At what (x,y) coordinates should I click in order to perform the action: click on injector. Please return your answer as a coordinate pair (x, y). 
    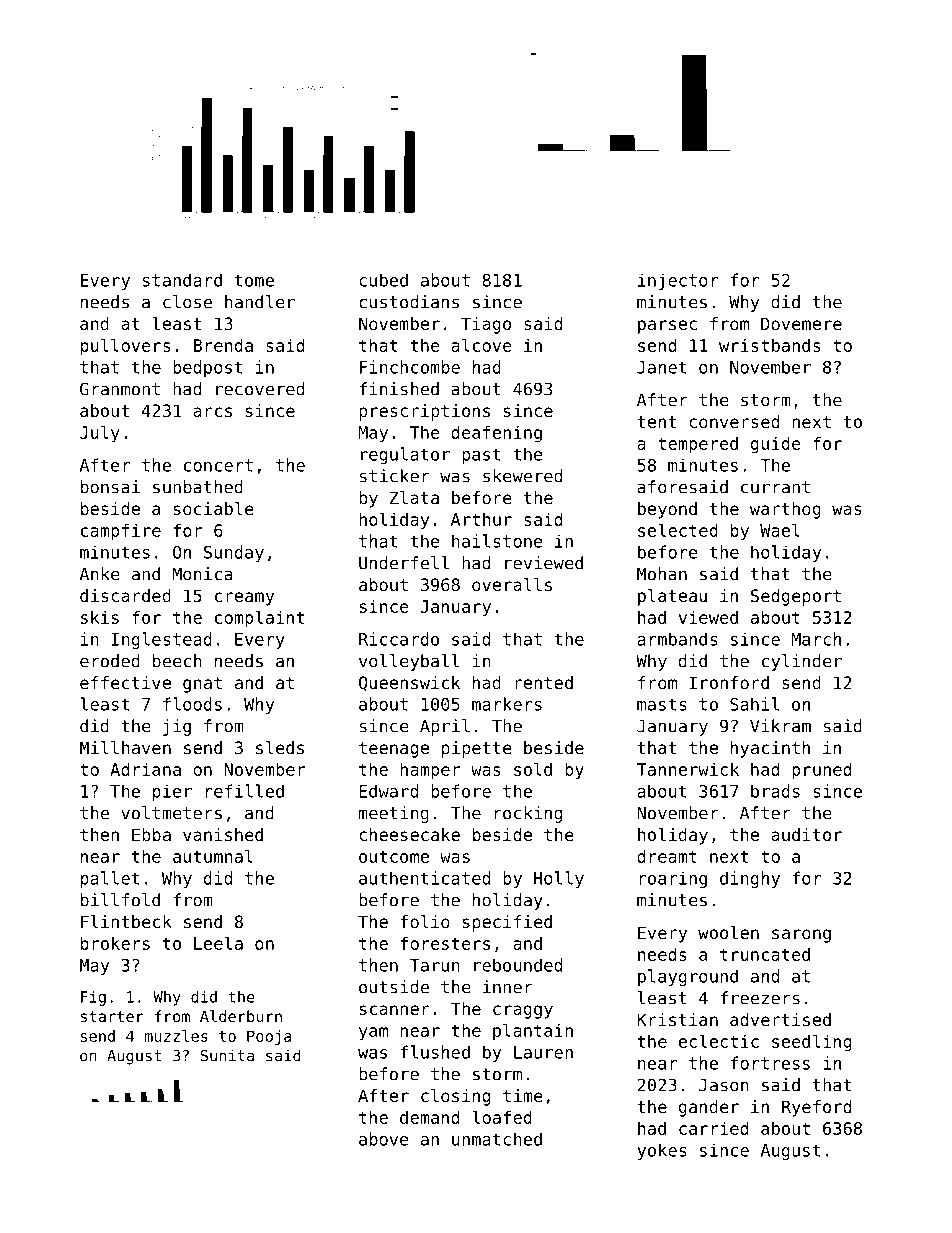
    Looking at the image, I should click on (678, 281).
